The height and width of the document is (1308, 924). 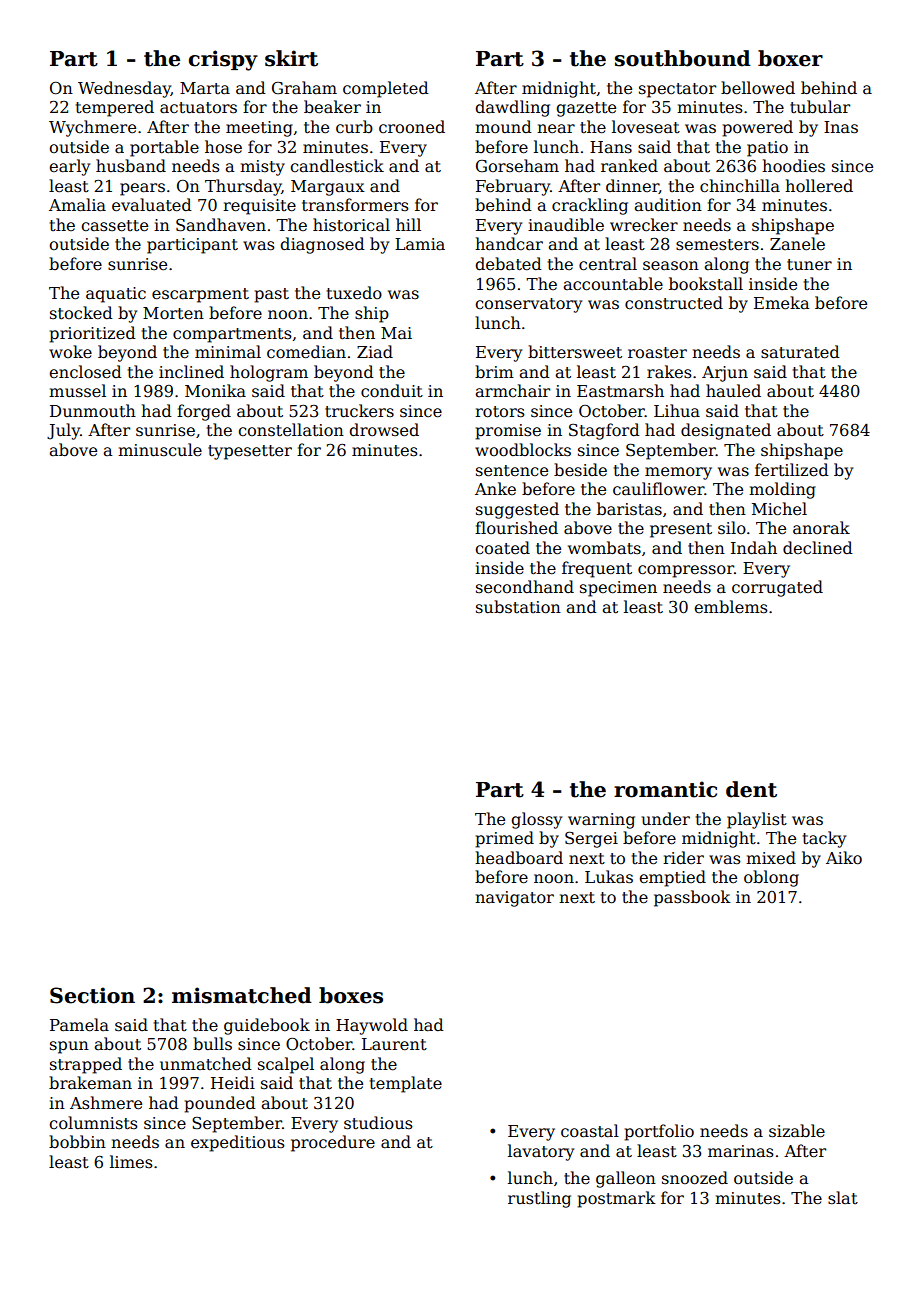 I want to click on Ziad, so click(x=375, y=351).
